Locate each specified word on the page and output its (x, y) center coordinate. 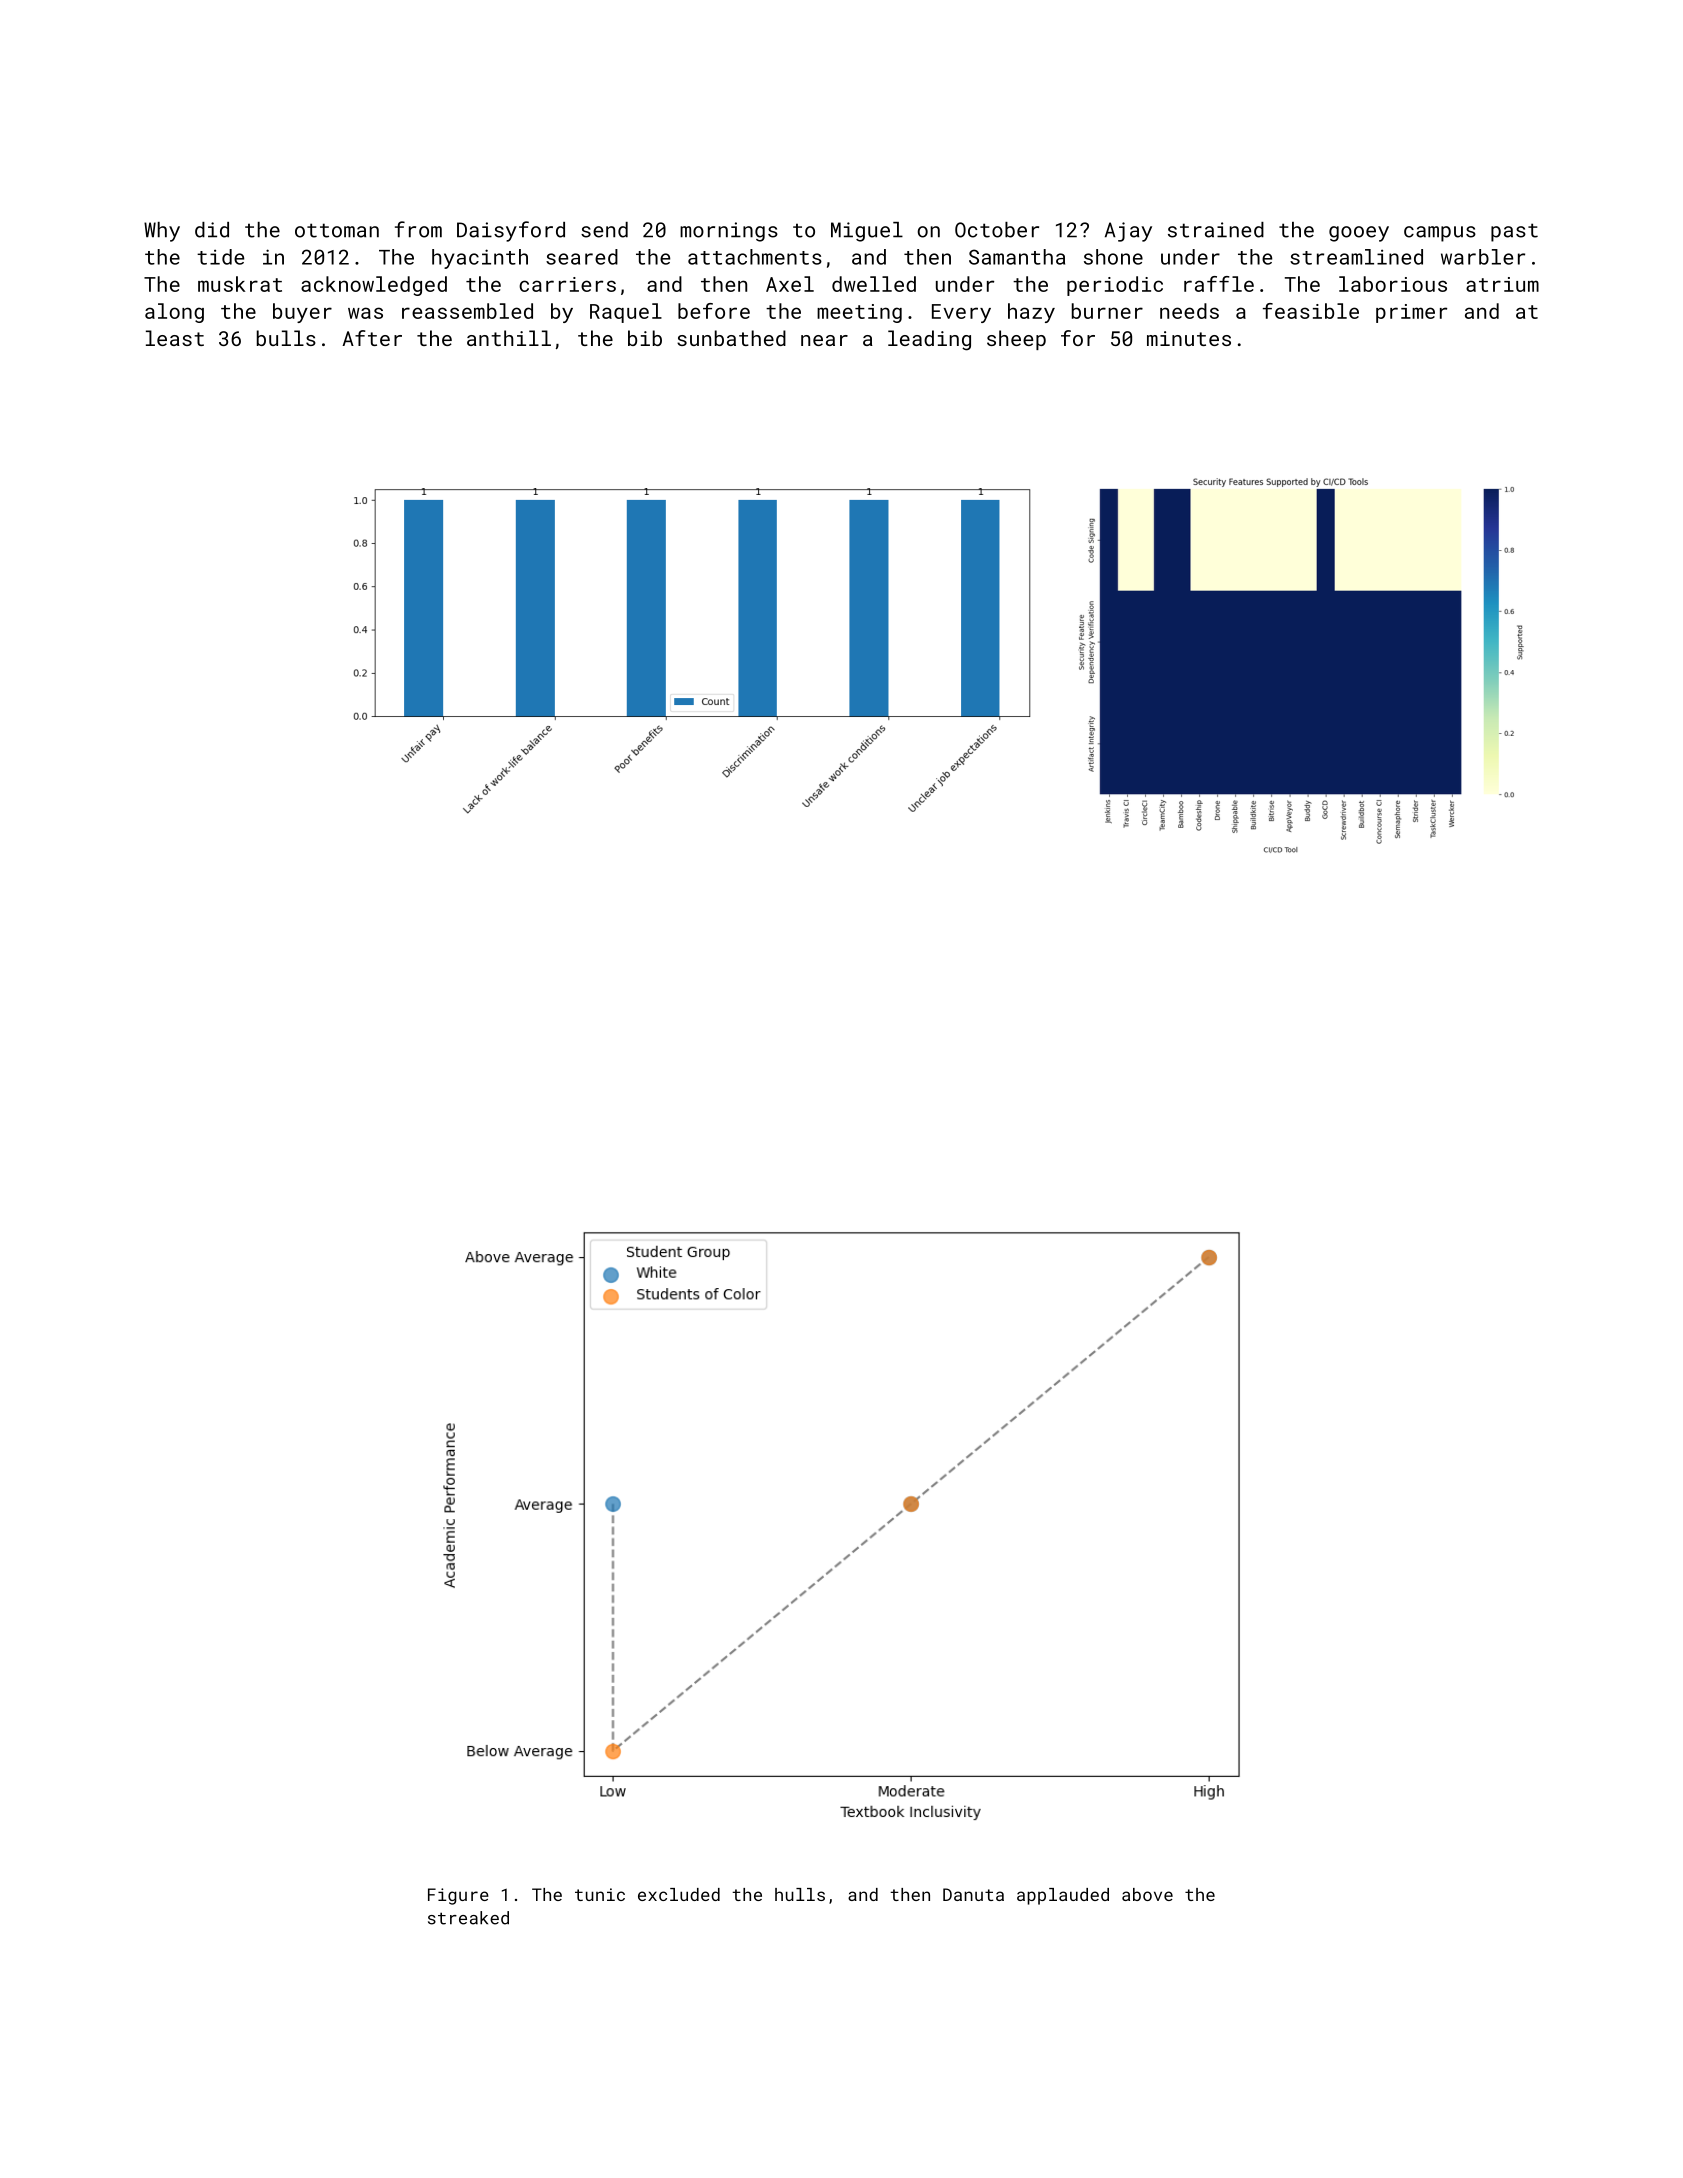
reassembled (467, 311)
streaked (468, 1918)
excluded (679, 1894)
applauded (1063, 1896)
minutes (1189, 338)
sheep (1016, 340)
